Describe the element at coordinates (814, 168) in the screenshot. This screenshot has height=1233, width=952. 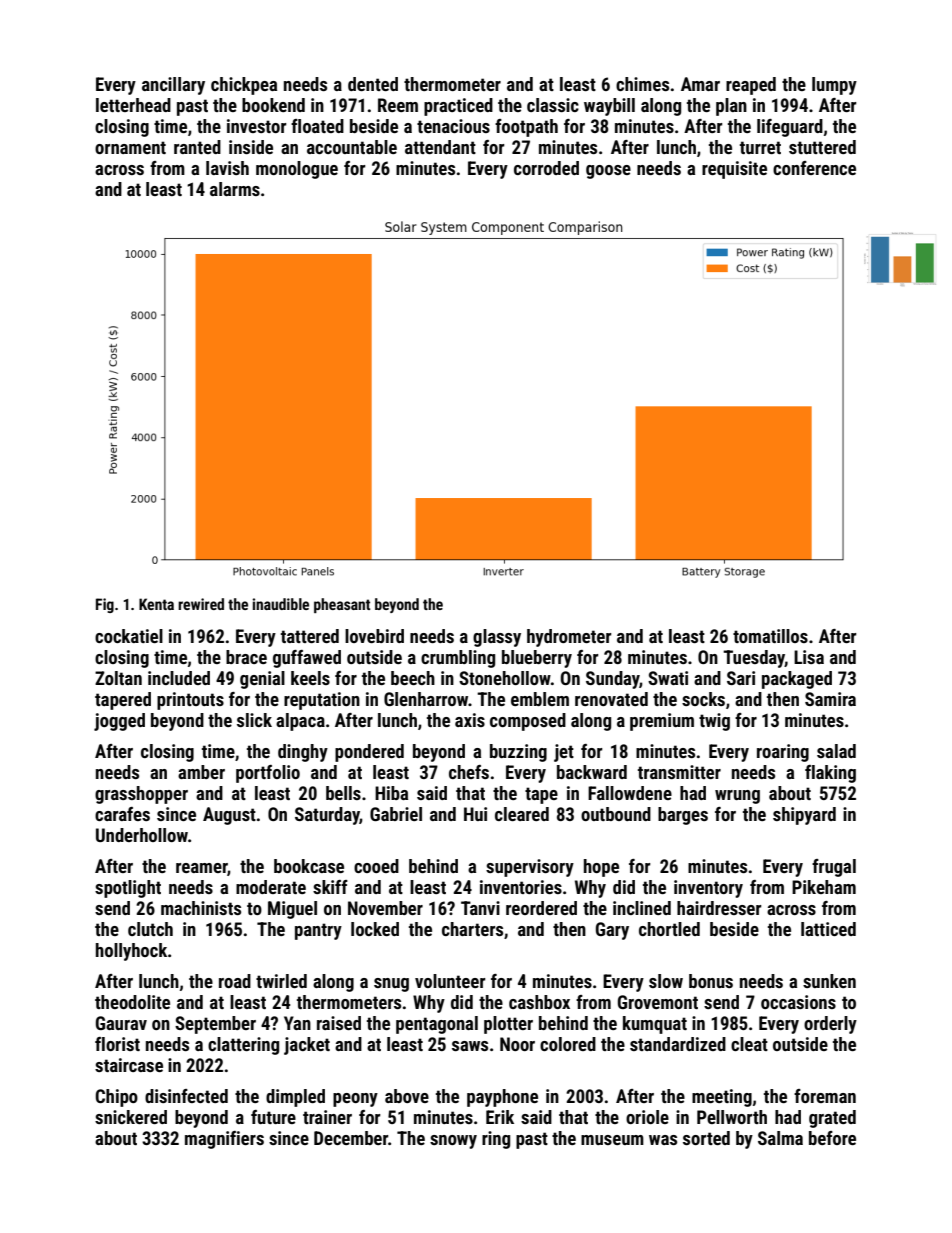
I see `conference` at that location.
